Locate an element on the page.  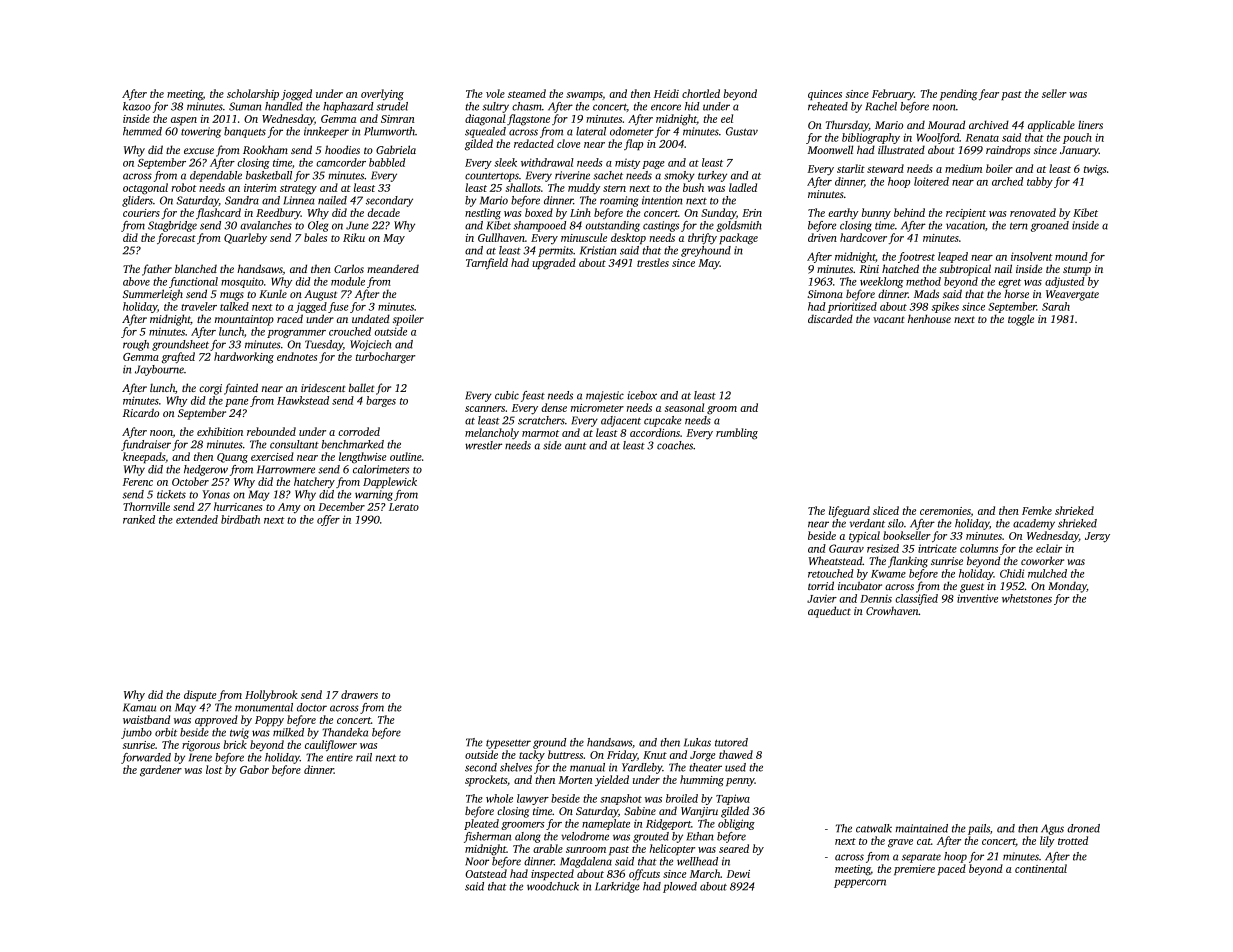
discarded is located at coordinates (830, 318).
